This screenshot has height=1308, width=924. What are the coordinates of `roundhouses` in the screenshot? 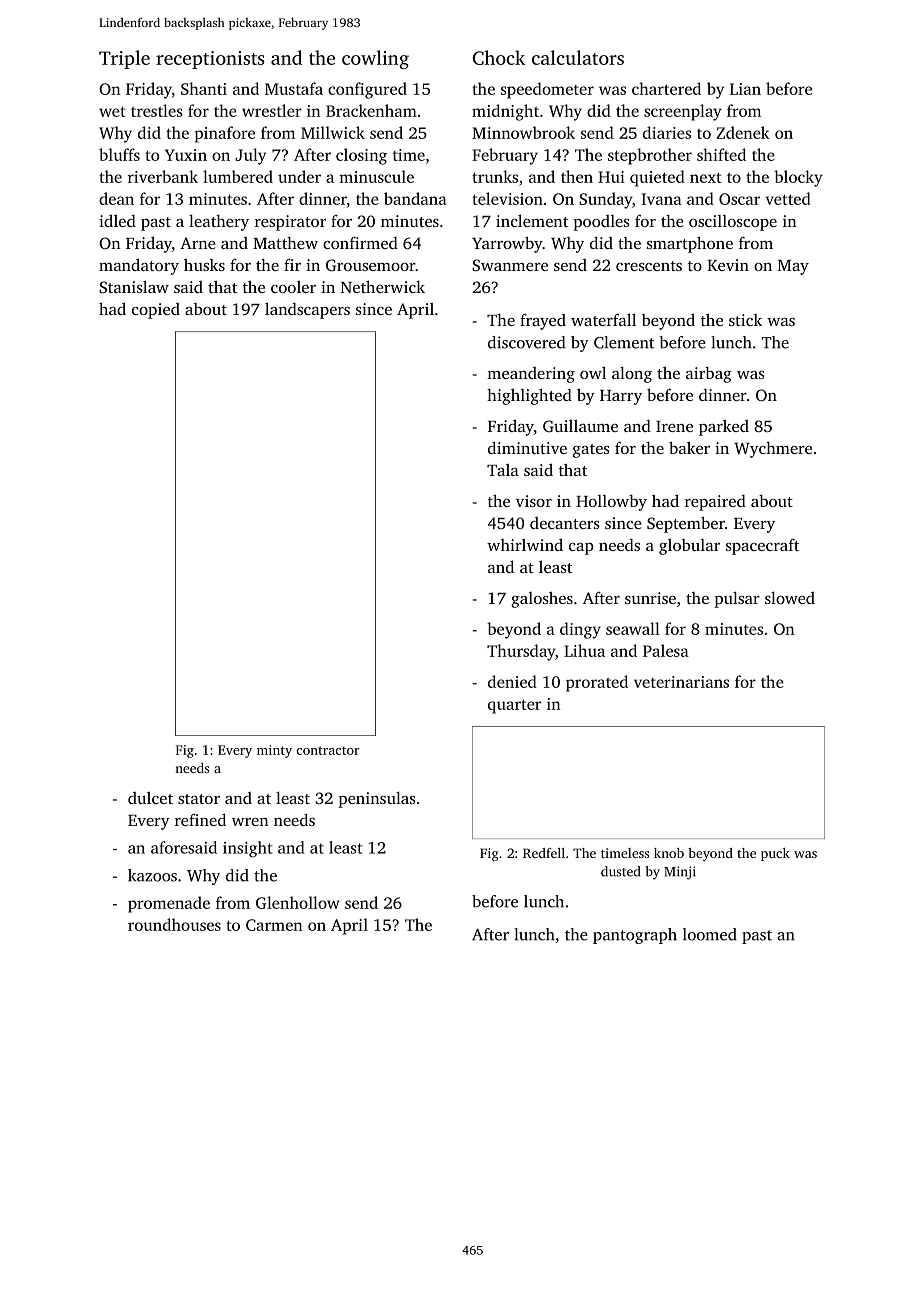 It's located at (174, 924).
